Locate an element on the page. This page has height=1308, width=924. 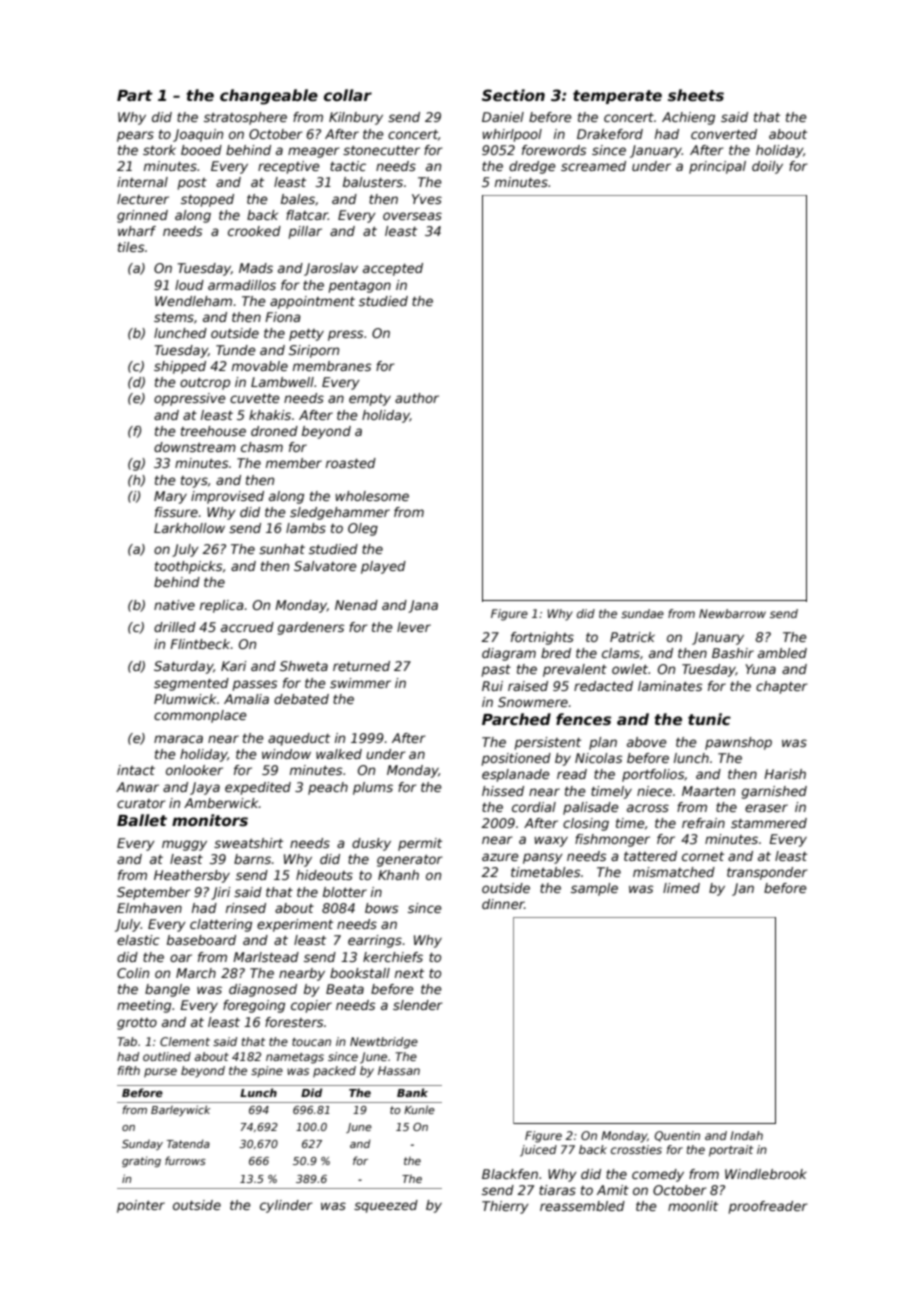
sweatshirt is located at coordinates (248, 843).
